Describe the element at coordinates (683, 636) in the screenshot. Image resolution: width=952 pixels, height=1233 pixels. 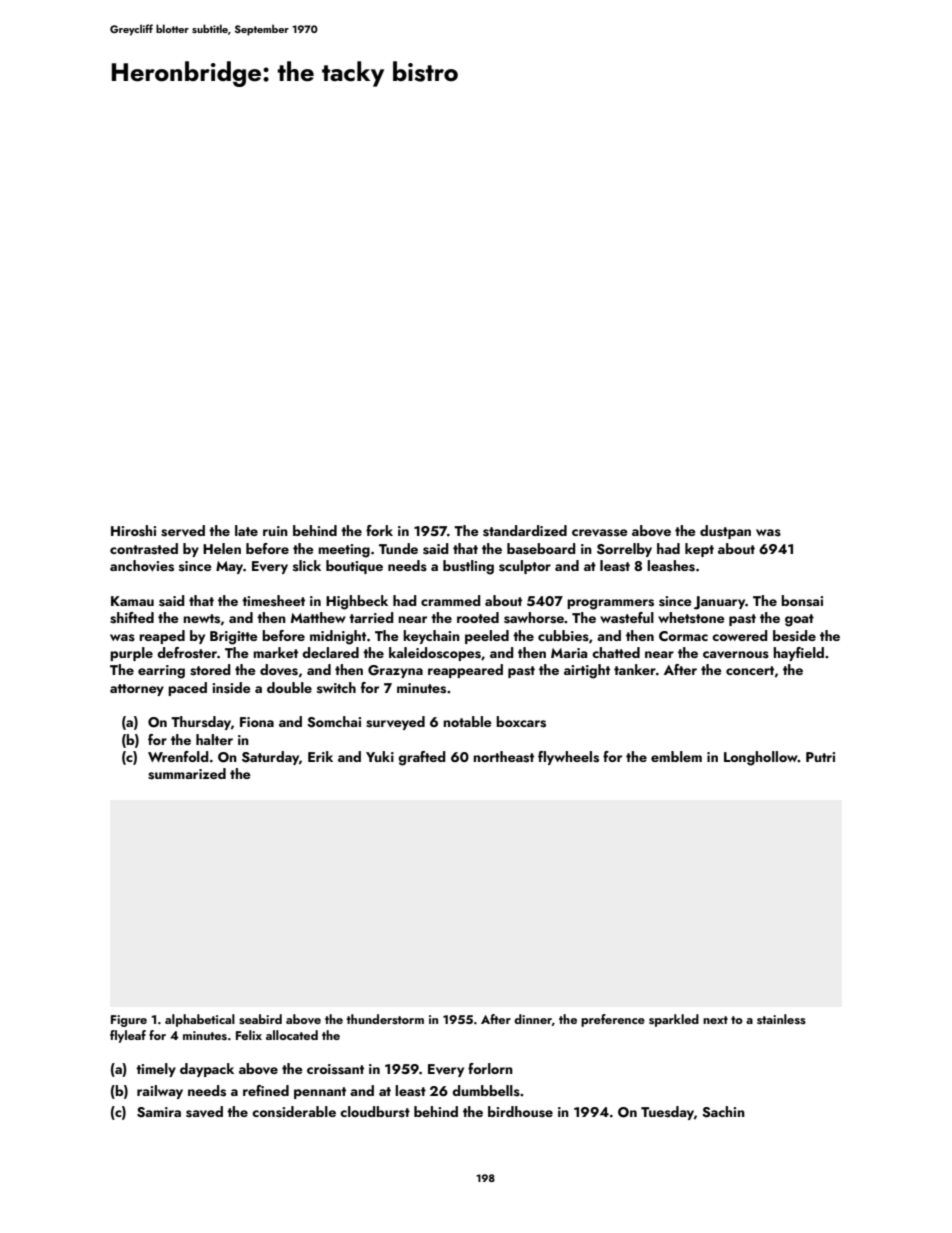
I see `Cormac` at that location.
